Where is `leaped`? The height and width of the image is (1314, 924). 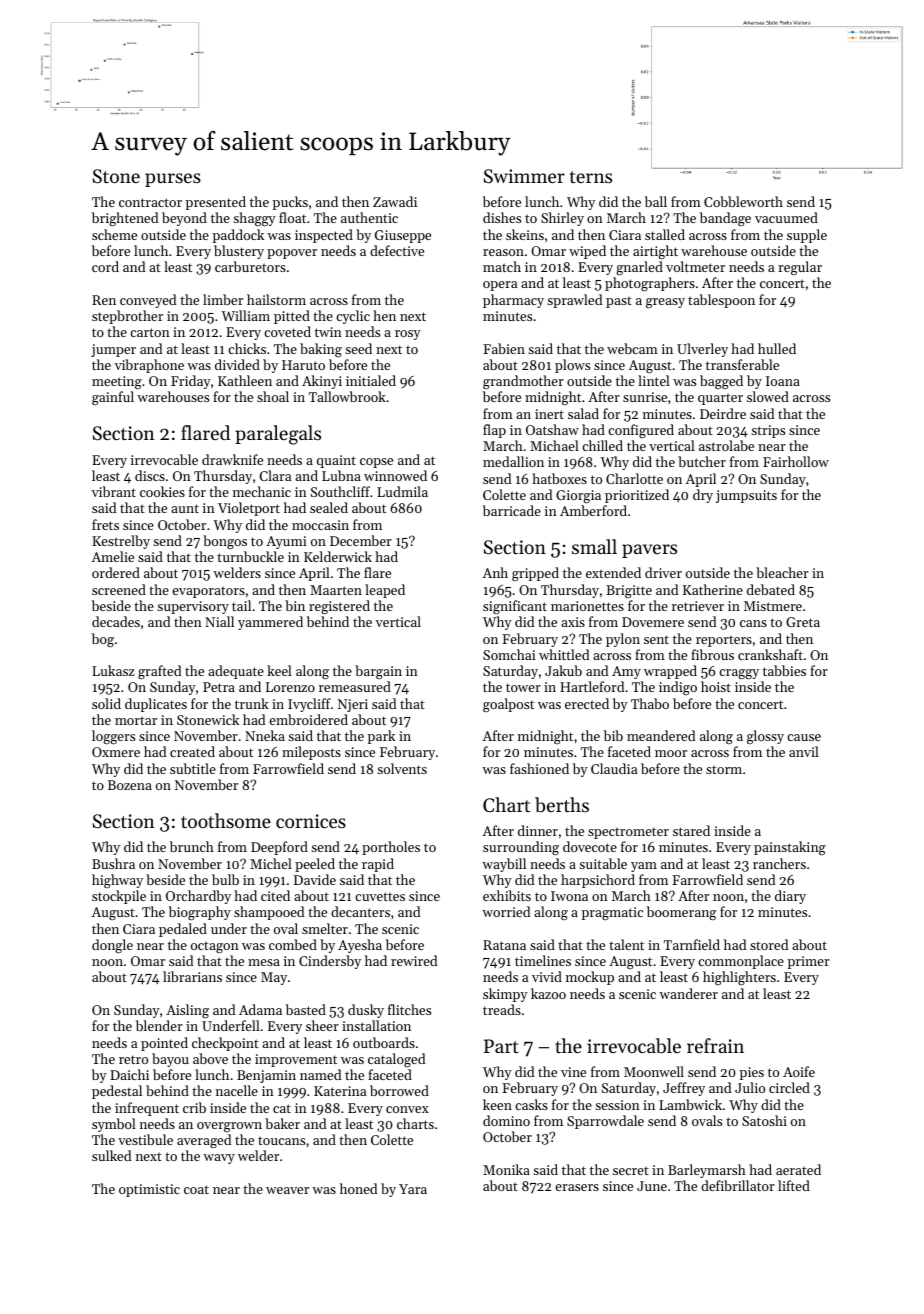
leaped is located at coordinates (385, 591).
